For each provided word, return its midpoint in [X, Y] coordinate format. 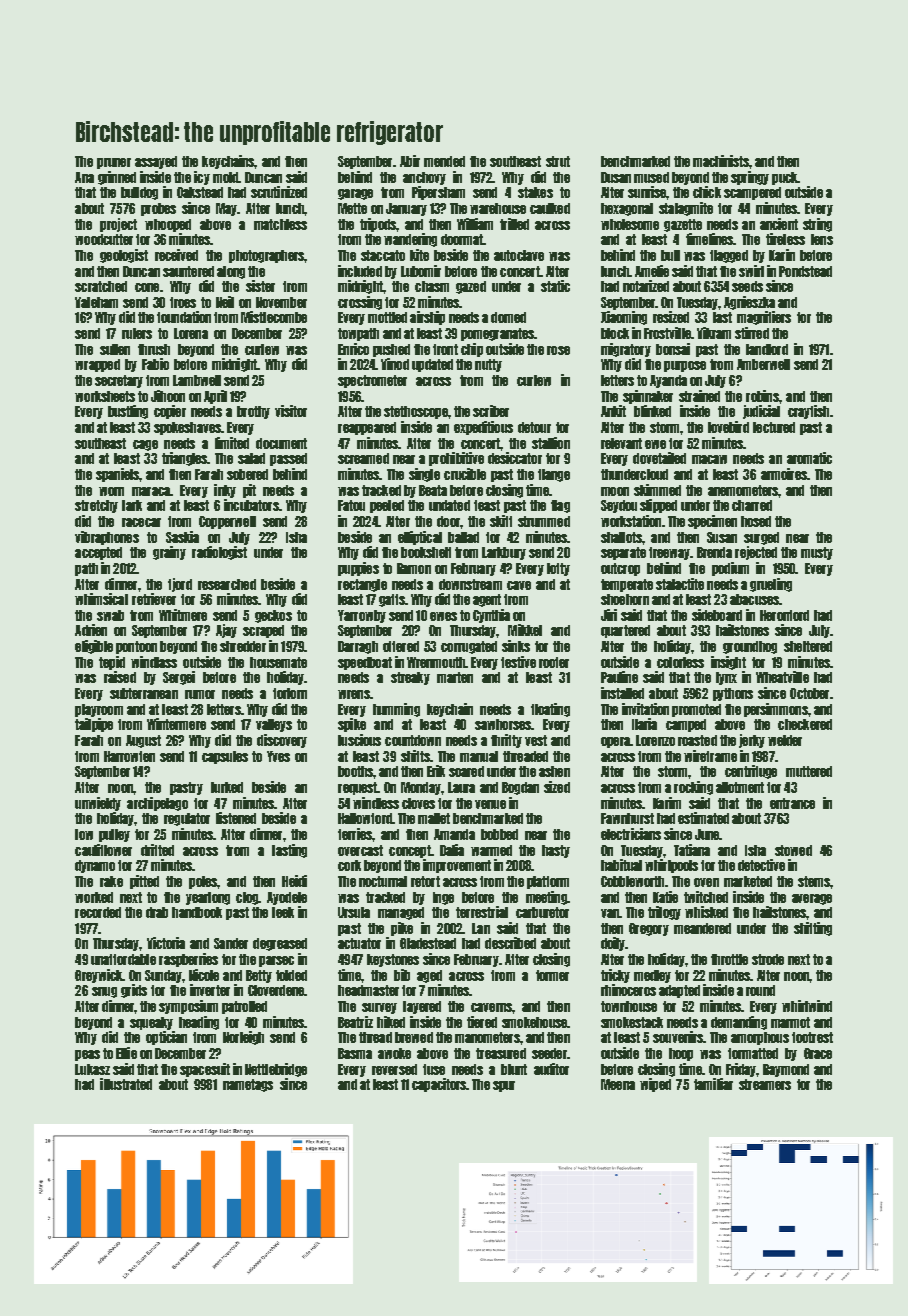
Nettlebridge [276, 1070]
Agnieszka [749, 303]
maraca [151, 491]
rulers [137, 333]
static [555, 286]
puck [785, 178]
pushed [391, 350]
